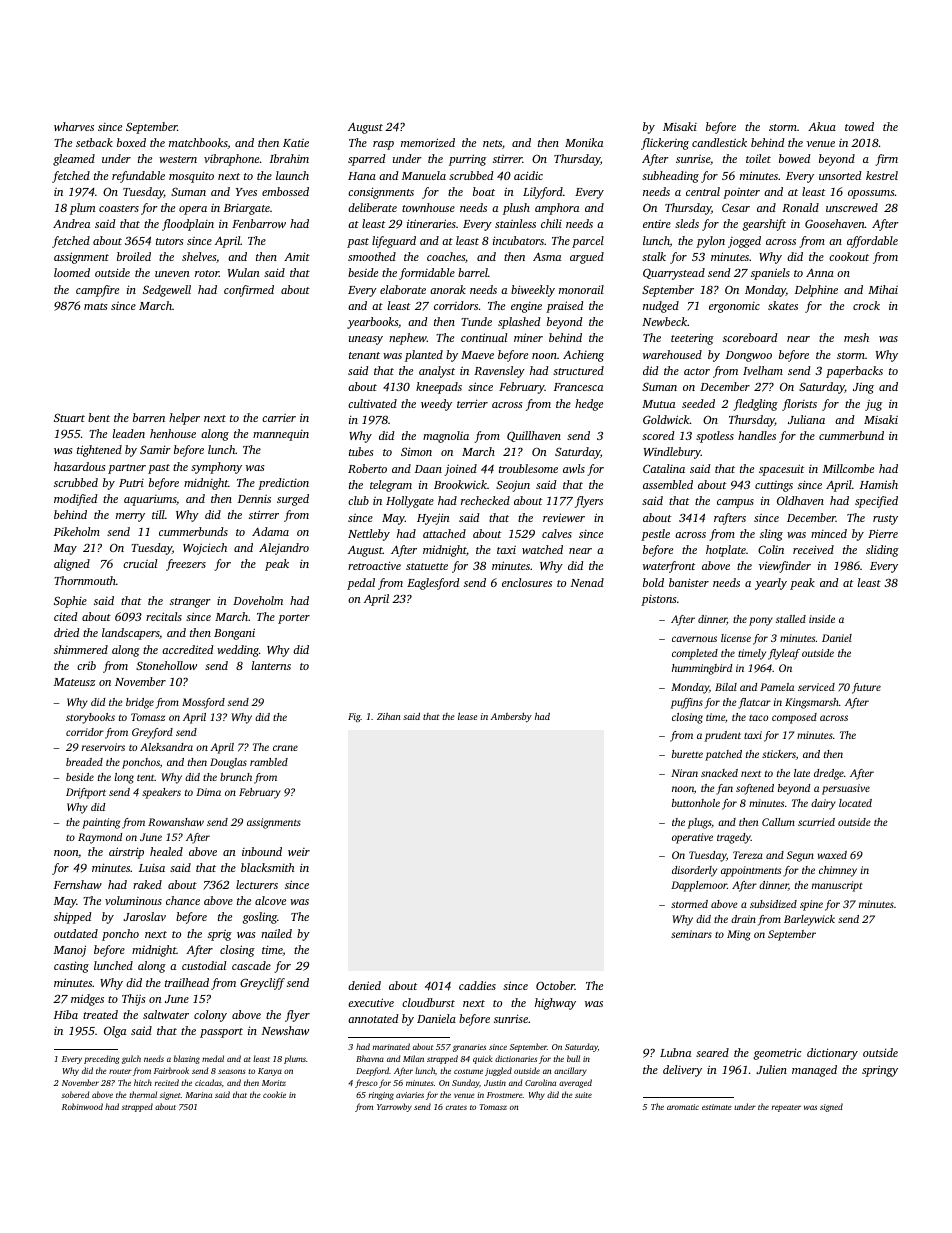 The image size is (952, 1233). What do you see at coordinates (879, 484) in the screenshot?
I see `Hamish` at bounding box center [879, 484].
